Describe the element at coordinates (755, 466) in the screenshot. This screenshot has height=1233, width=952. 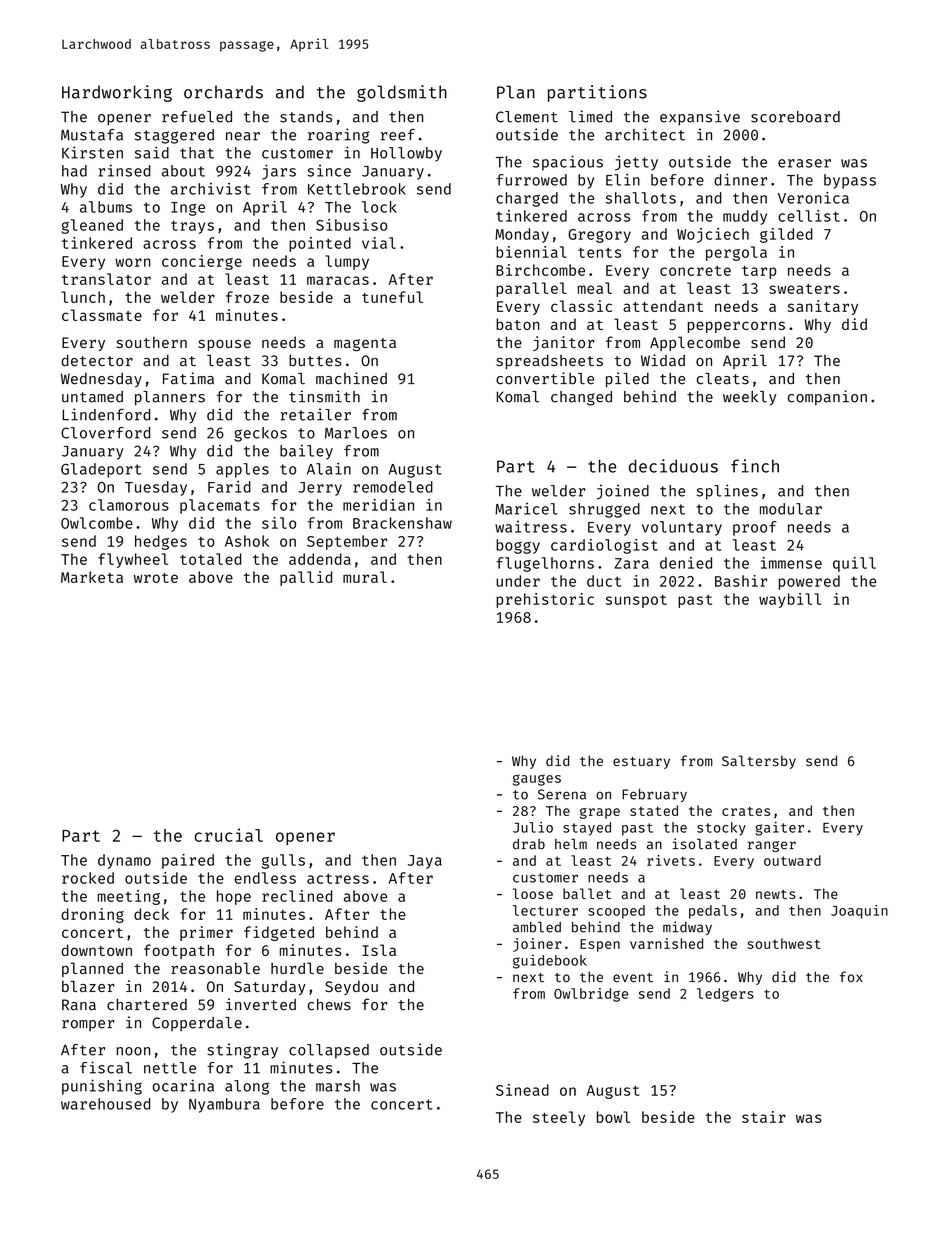
I see `finch` at that location.
